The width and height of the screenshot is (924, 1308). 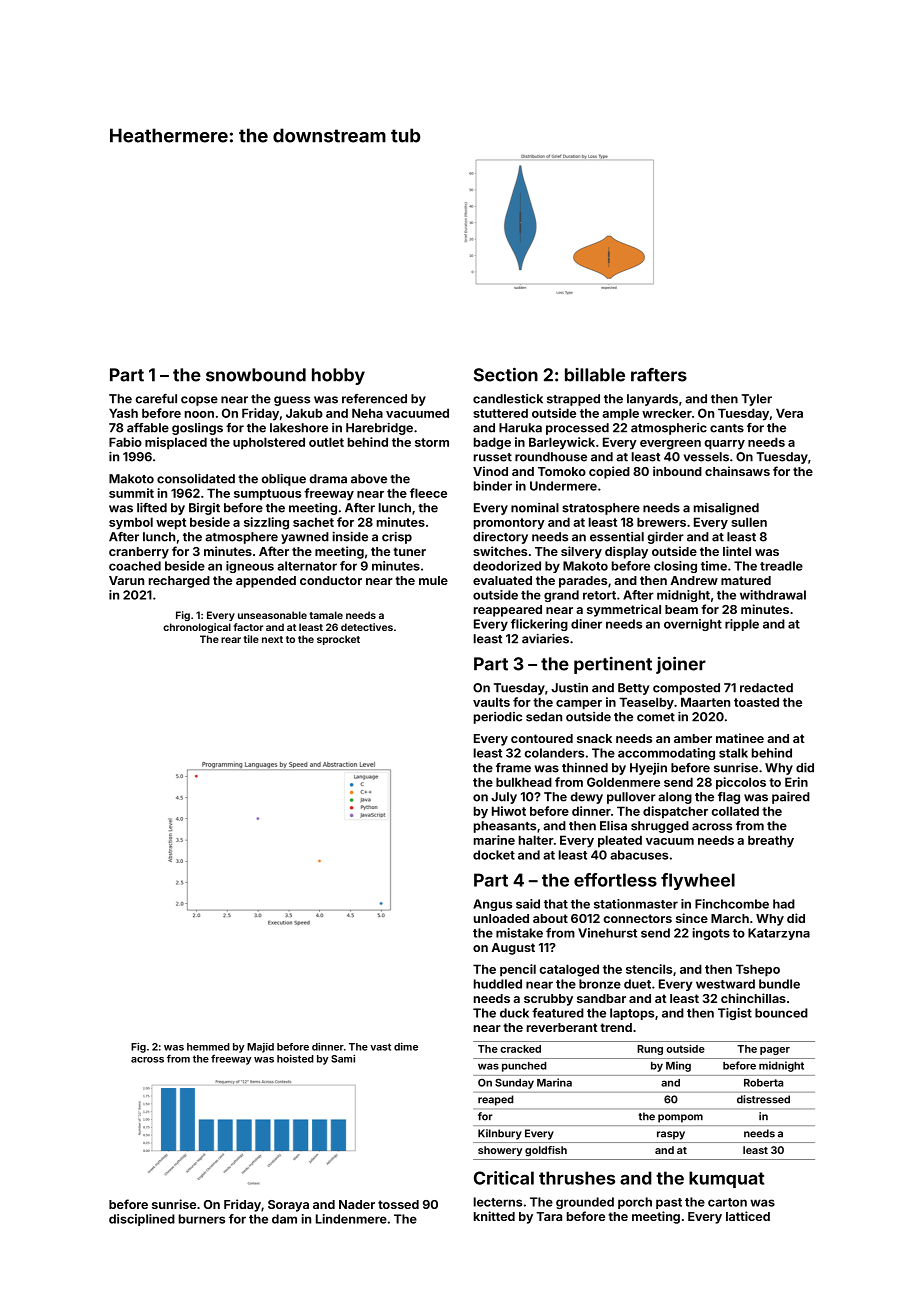 I want to click on vessels, so click(x=706, y=457).
